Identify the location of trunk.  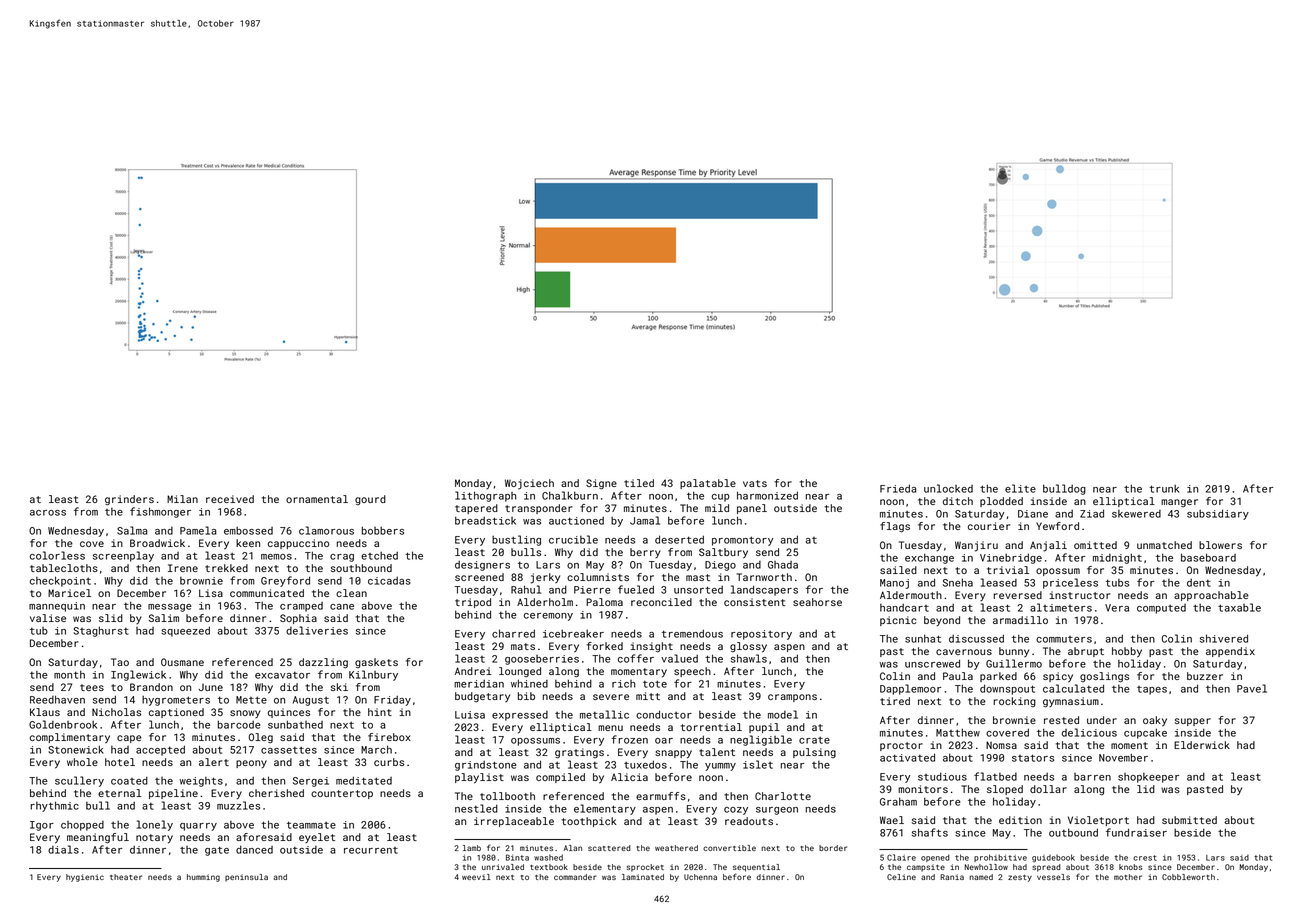
(1164, 489).
